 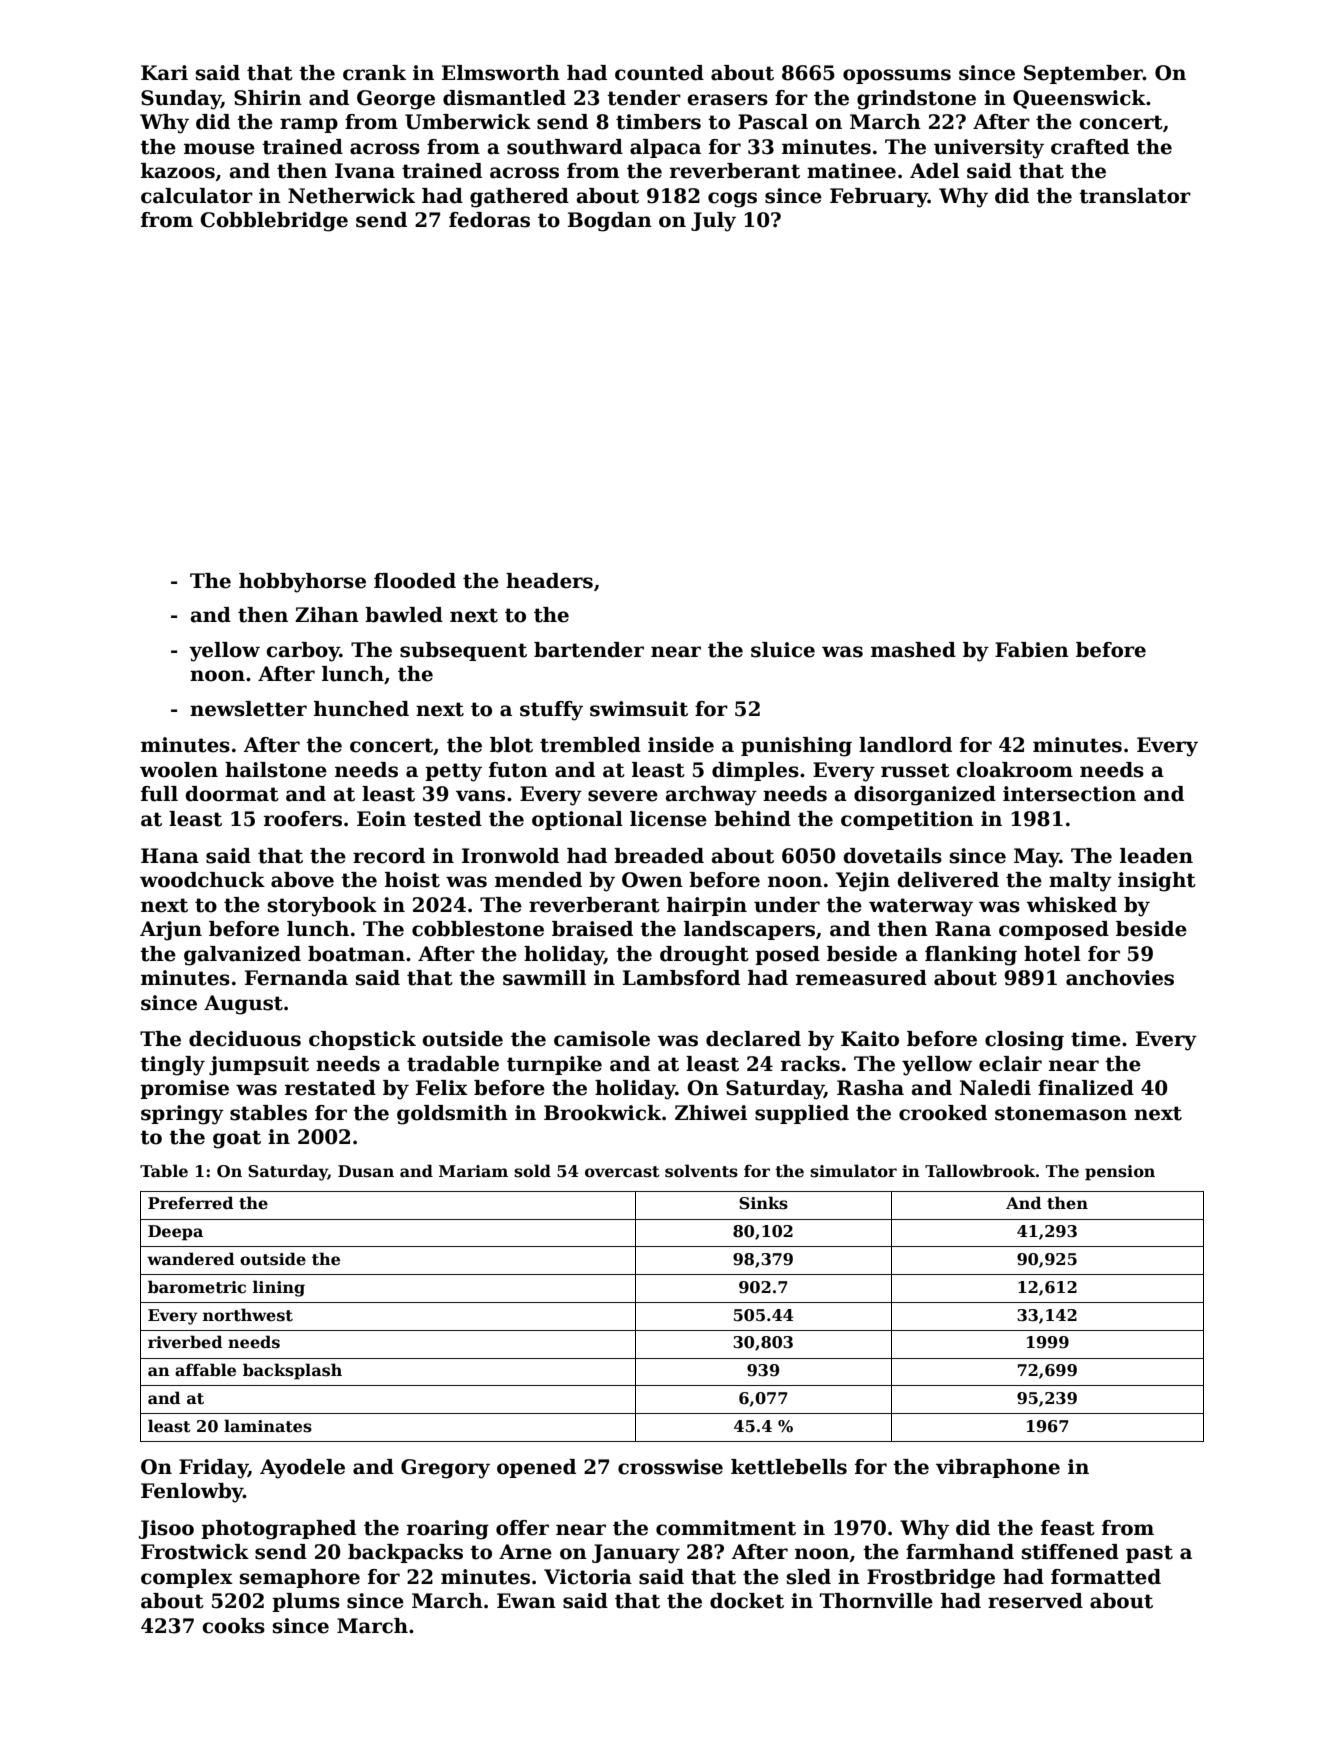 What do you see at coordinates (164, 73) in the screenshot?
I see `Kari` at bounding box center [164, 73].
